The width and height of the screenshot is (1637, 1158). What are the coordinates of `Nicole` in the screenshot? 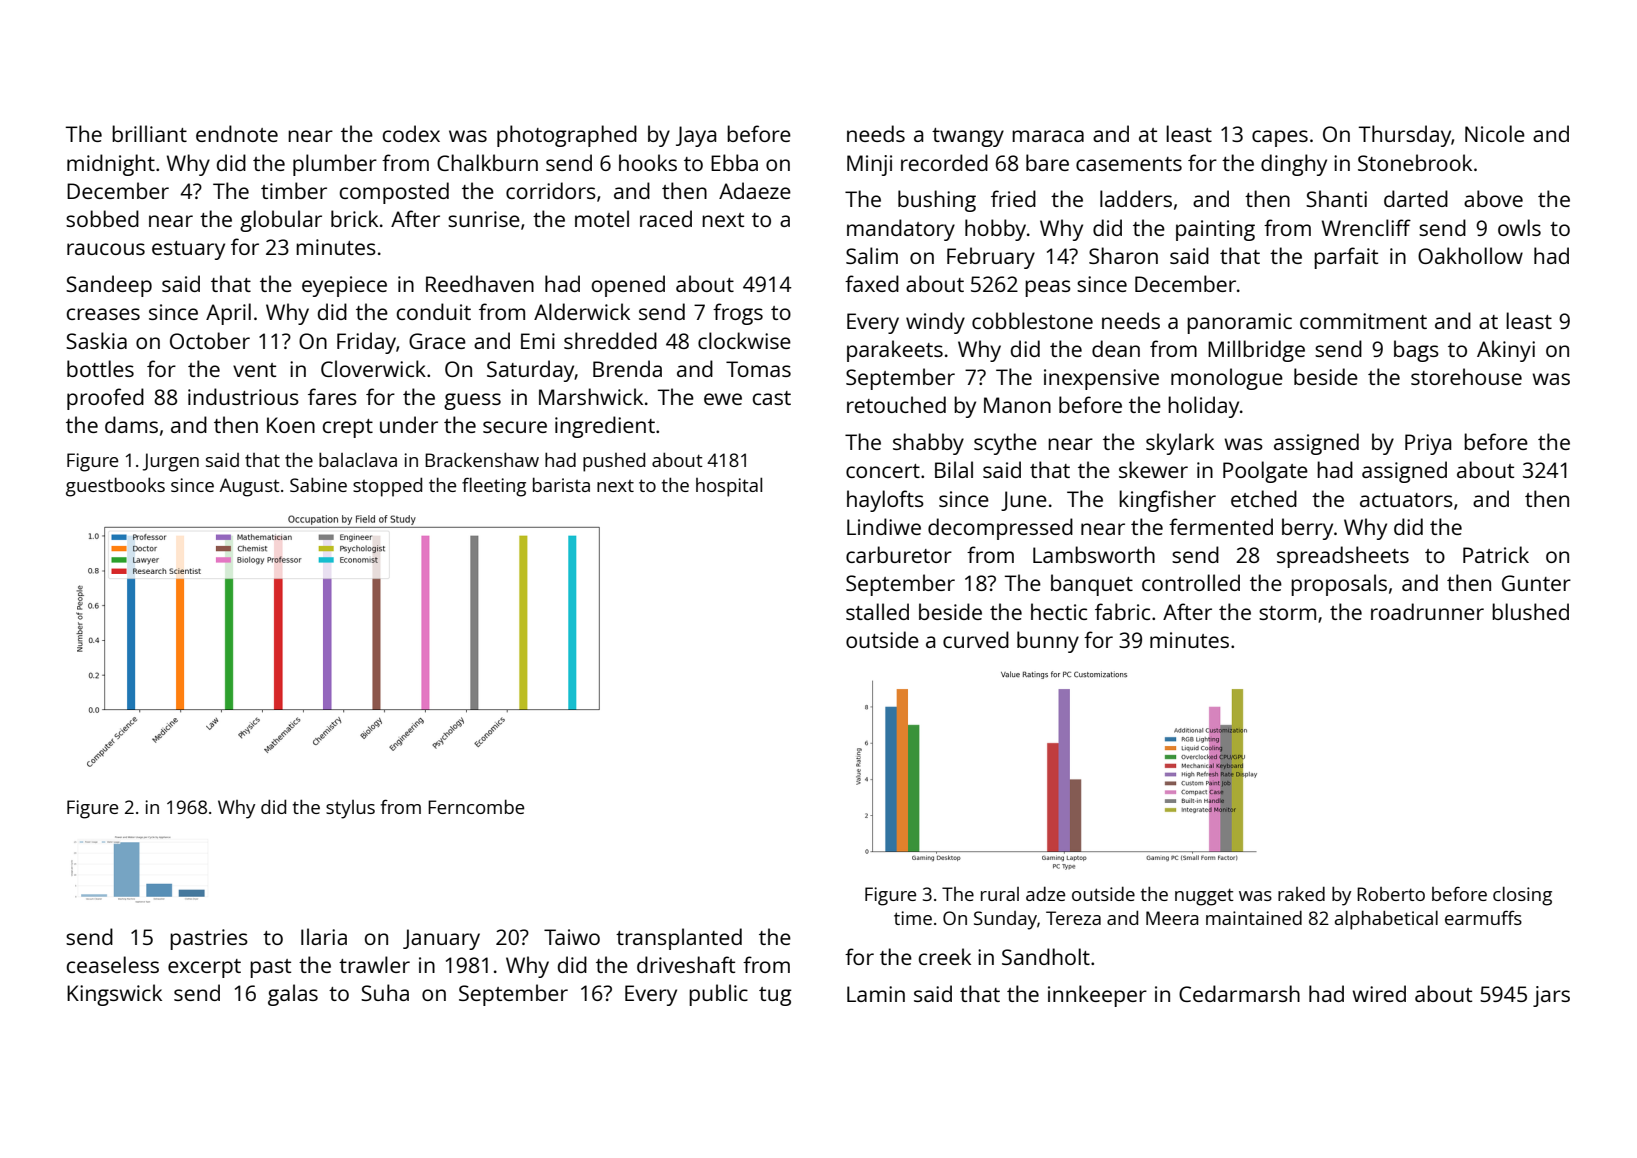 It's located at (1495, 133).
